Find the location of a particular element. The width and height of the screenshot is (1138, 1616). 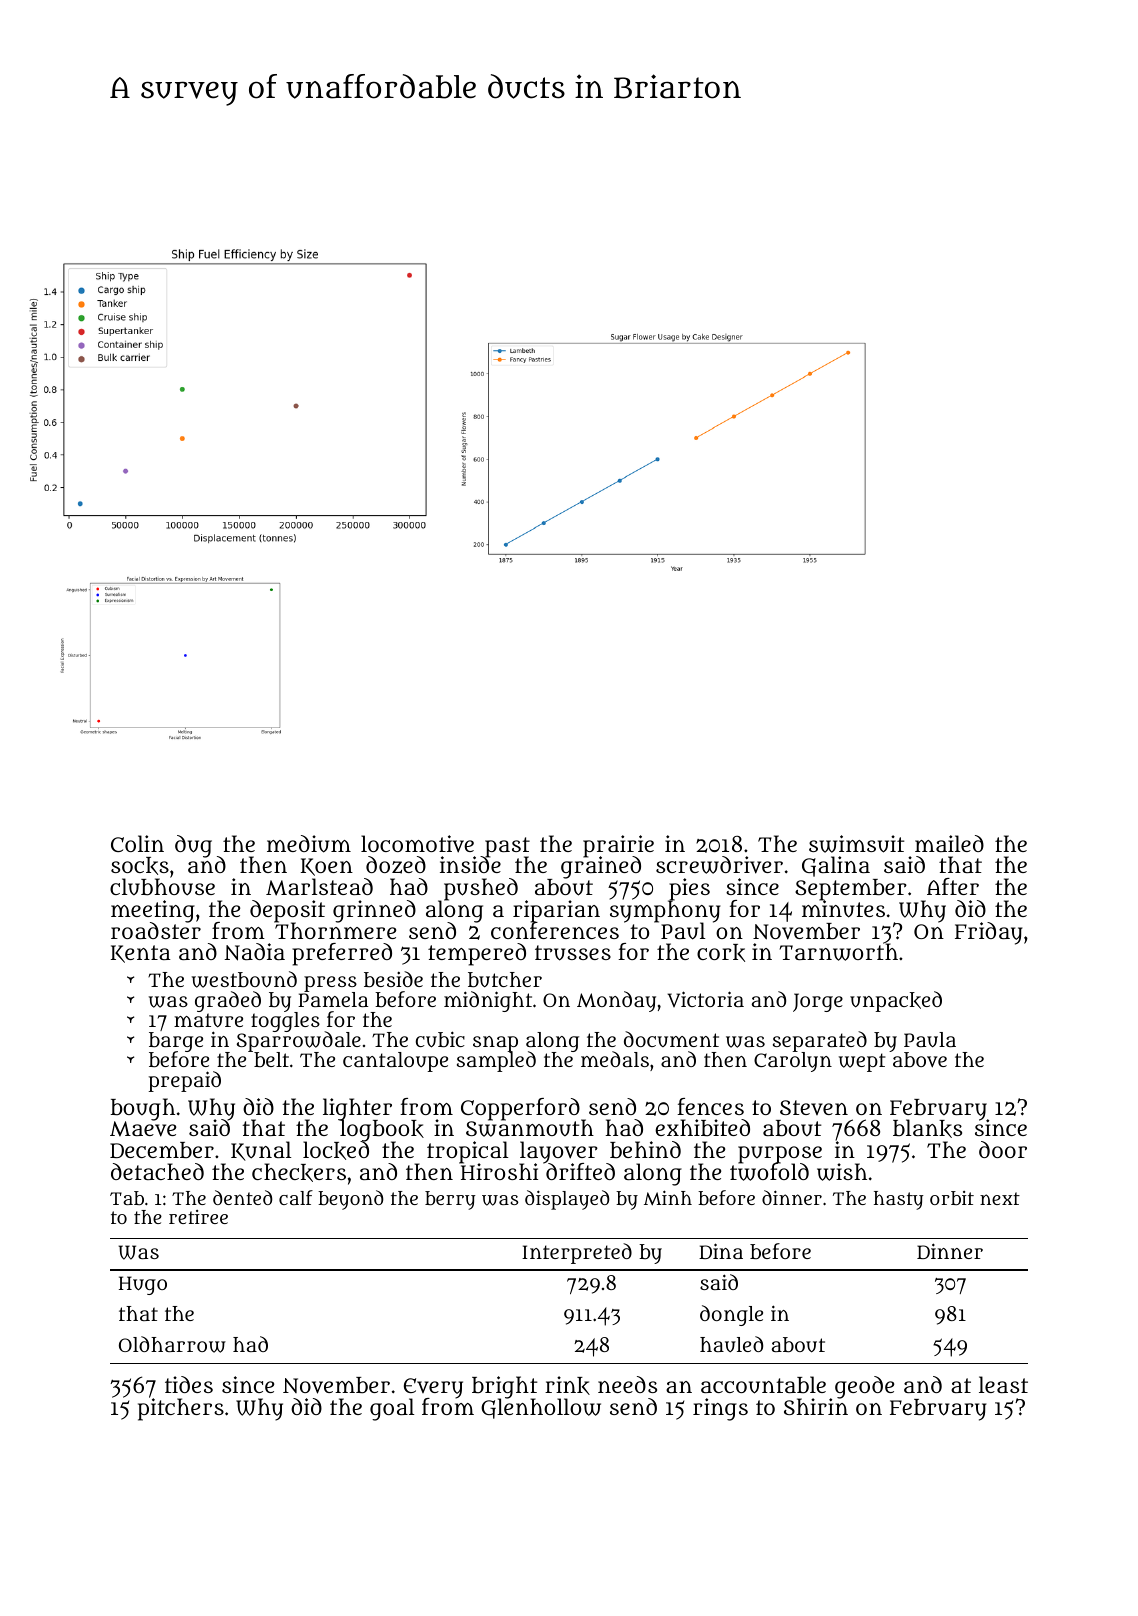

blanks is located at coordinates (927, 1128).
